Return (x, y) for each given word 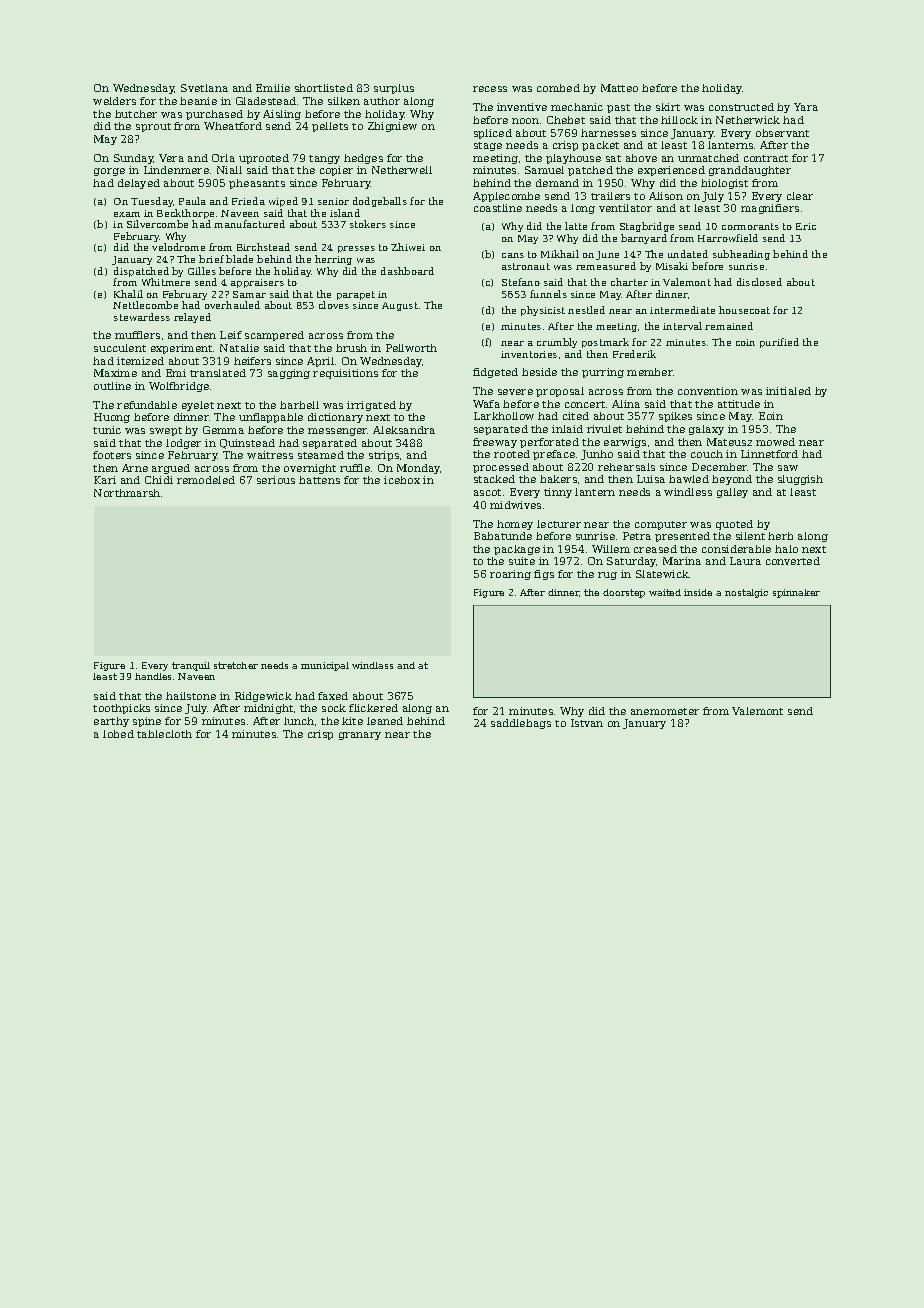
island (345, 213)
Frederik (634, 354)
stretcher (236, 665)
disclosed (759, 282)
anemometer (665, 711)
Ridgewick (263, 697)
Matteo (619, 88)
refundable (147, 405)
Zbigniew (392, 127)
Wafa (486, 404)
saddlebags (521, 724)
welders (114, 101)
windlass (372, 665)
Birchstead (263, 247)
